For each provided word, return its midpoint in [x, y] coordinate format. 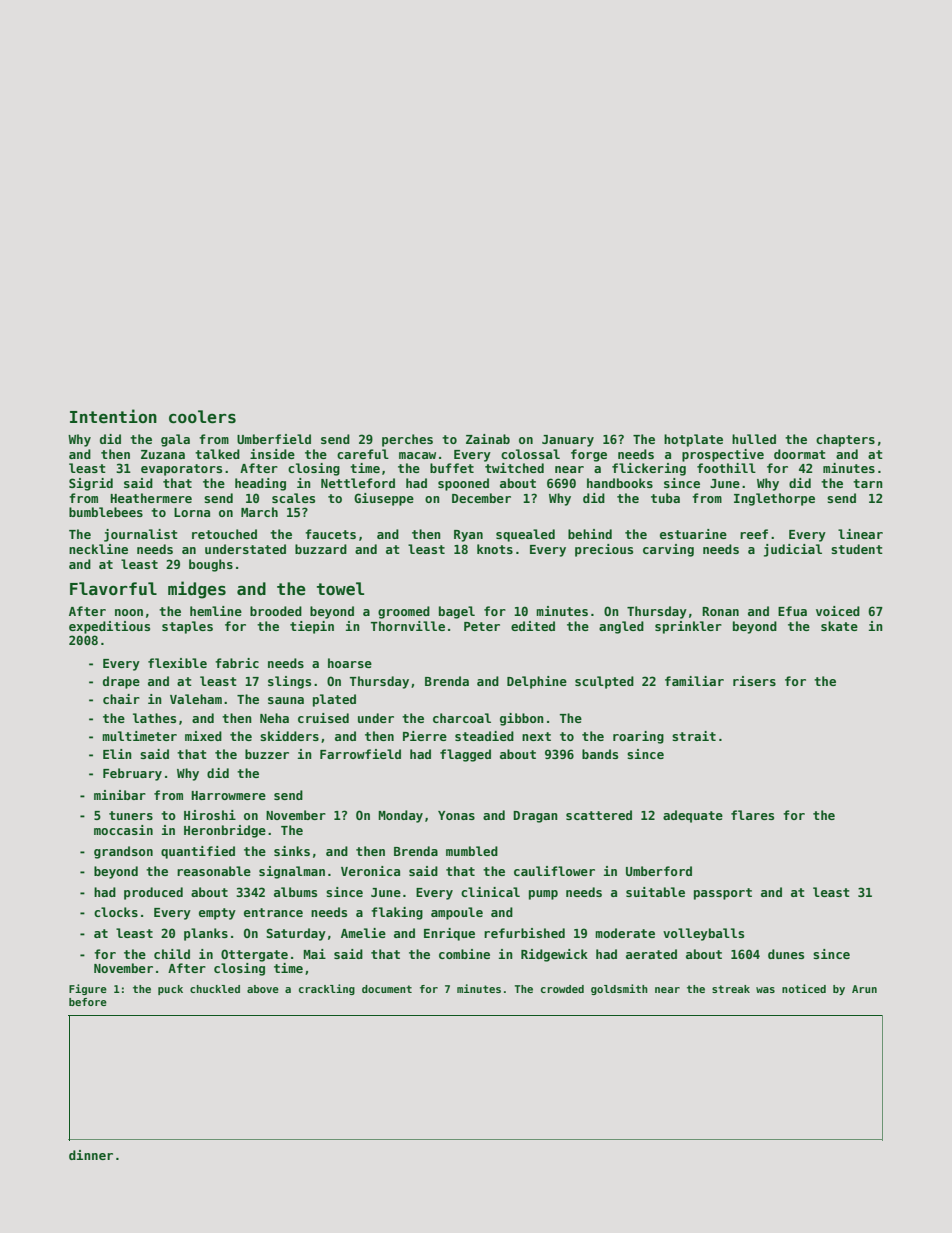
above [263, 989]
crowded [562, 989]
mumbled [472, 851]
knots [495, 549]
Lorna [192, 512]
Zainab [488, 439]
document [387, 989]
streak [731, 989]
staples [187, 627]
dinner [91, 1155]
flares [752, 815]
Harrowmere [228, 795]
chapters [845, 440]
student [857, 549]
